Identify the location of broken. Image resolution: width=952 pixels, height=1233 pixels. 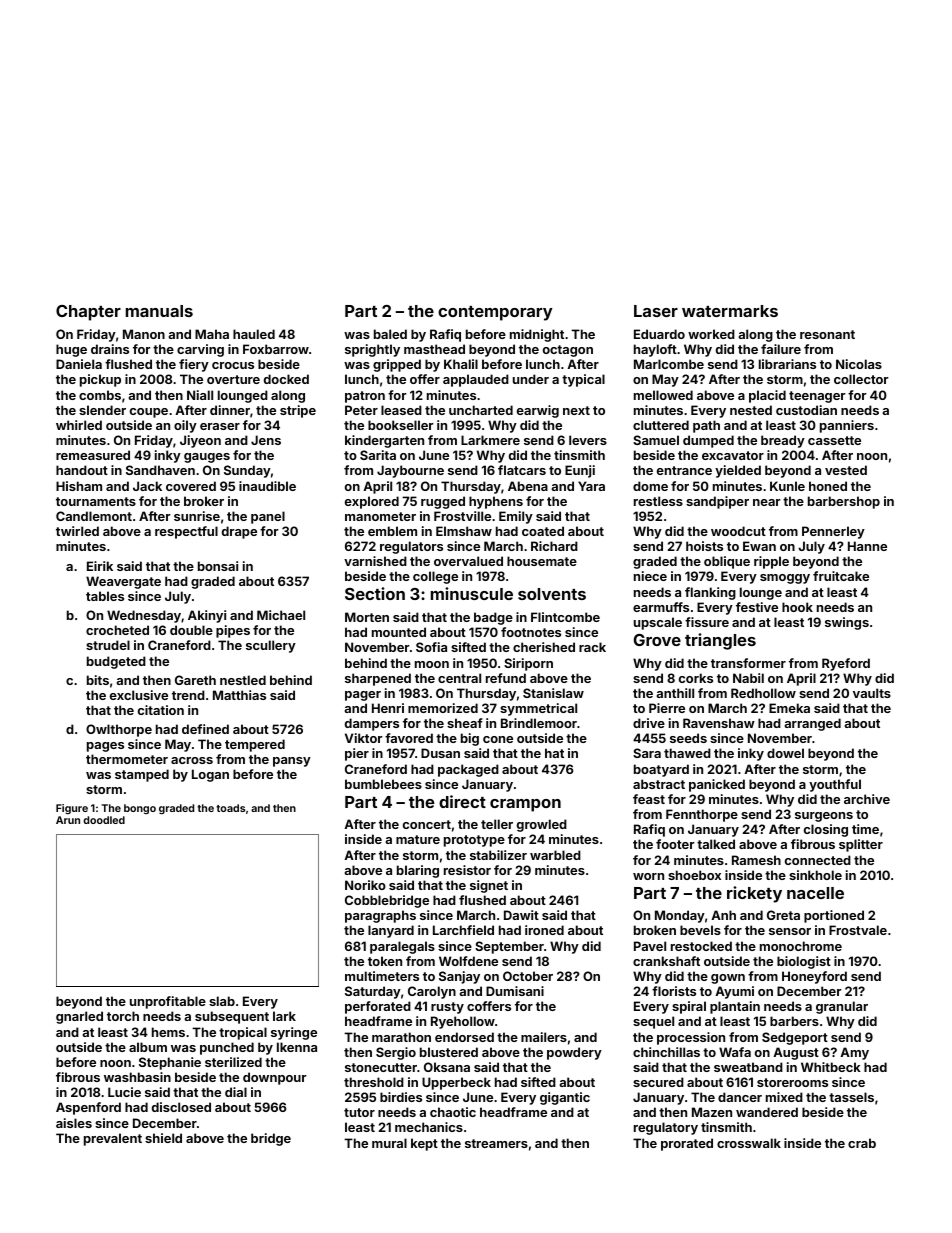
(655, 930).
